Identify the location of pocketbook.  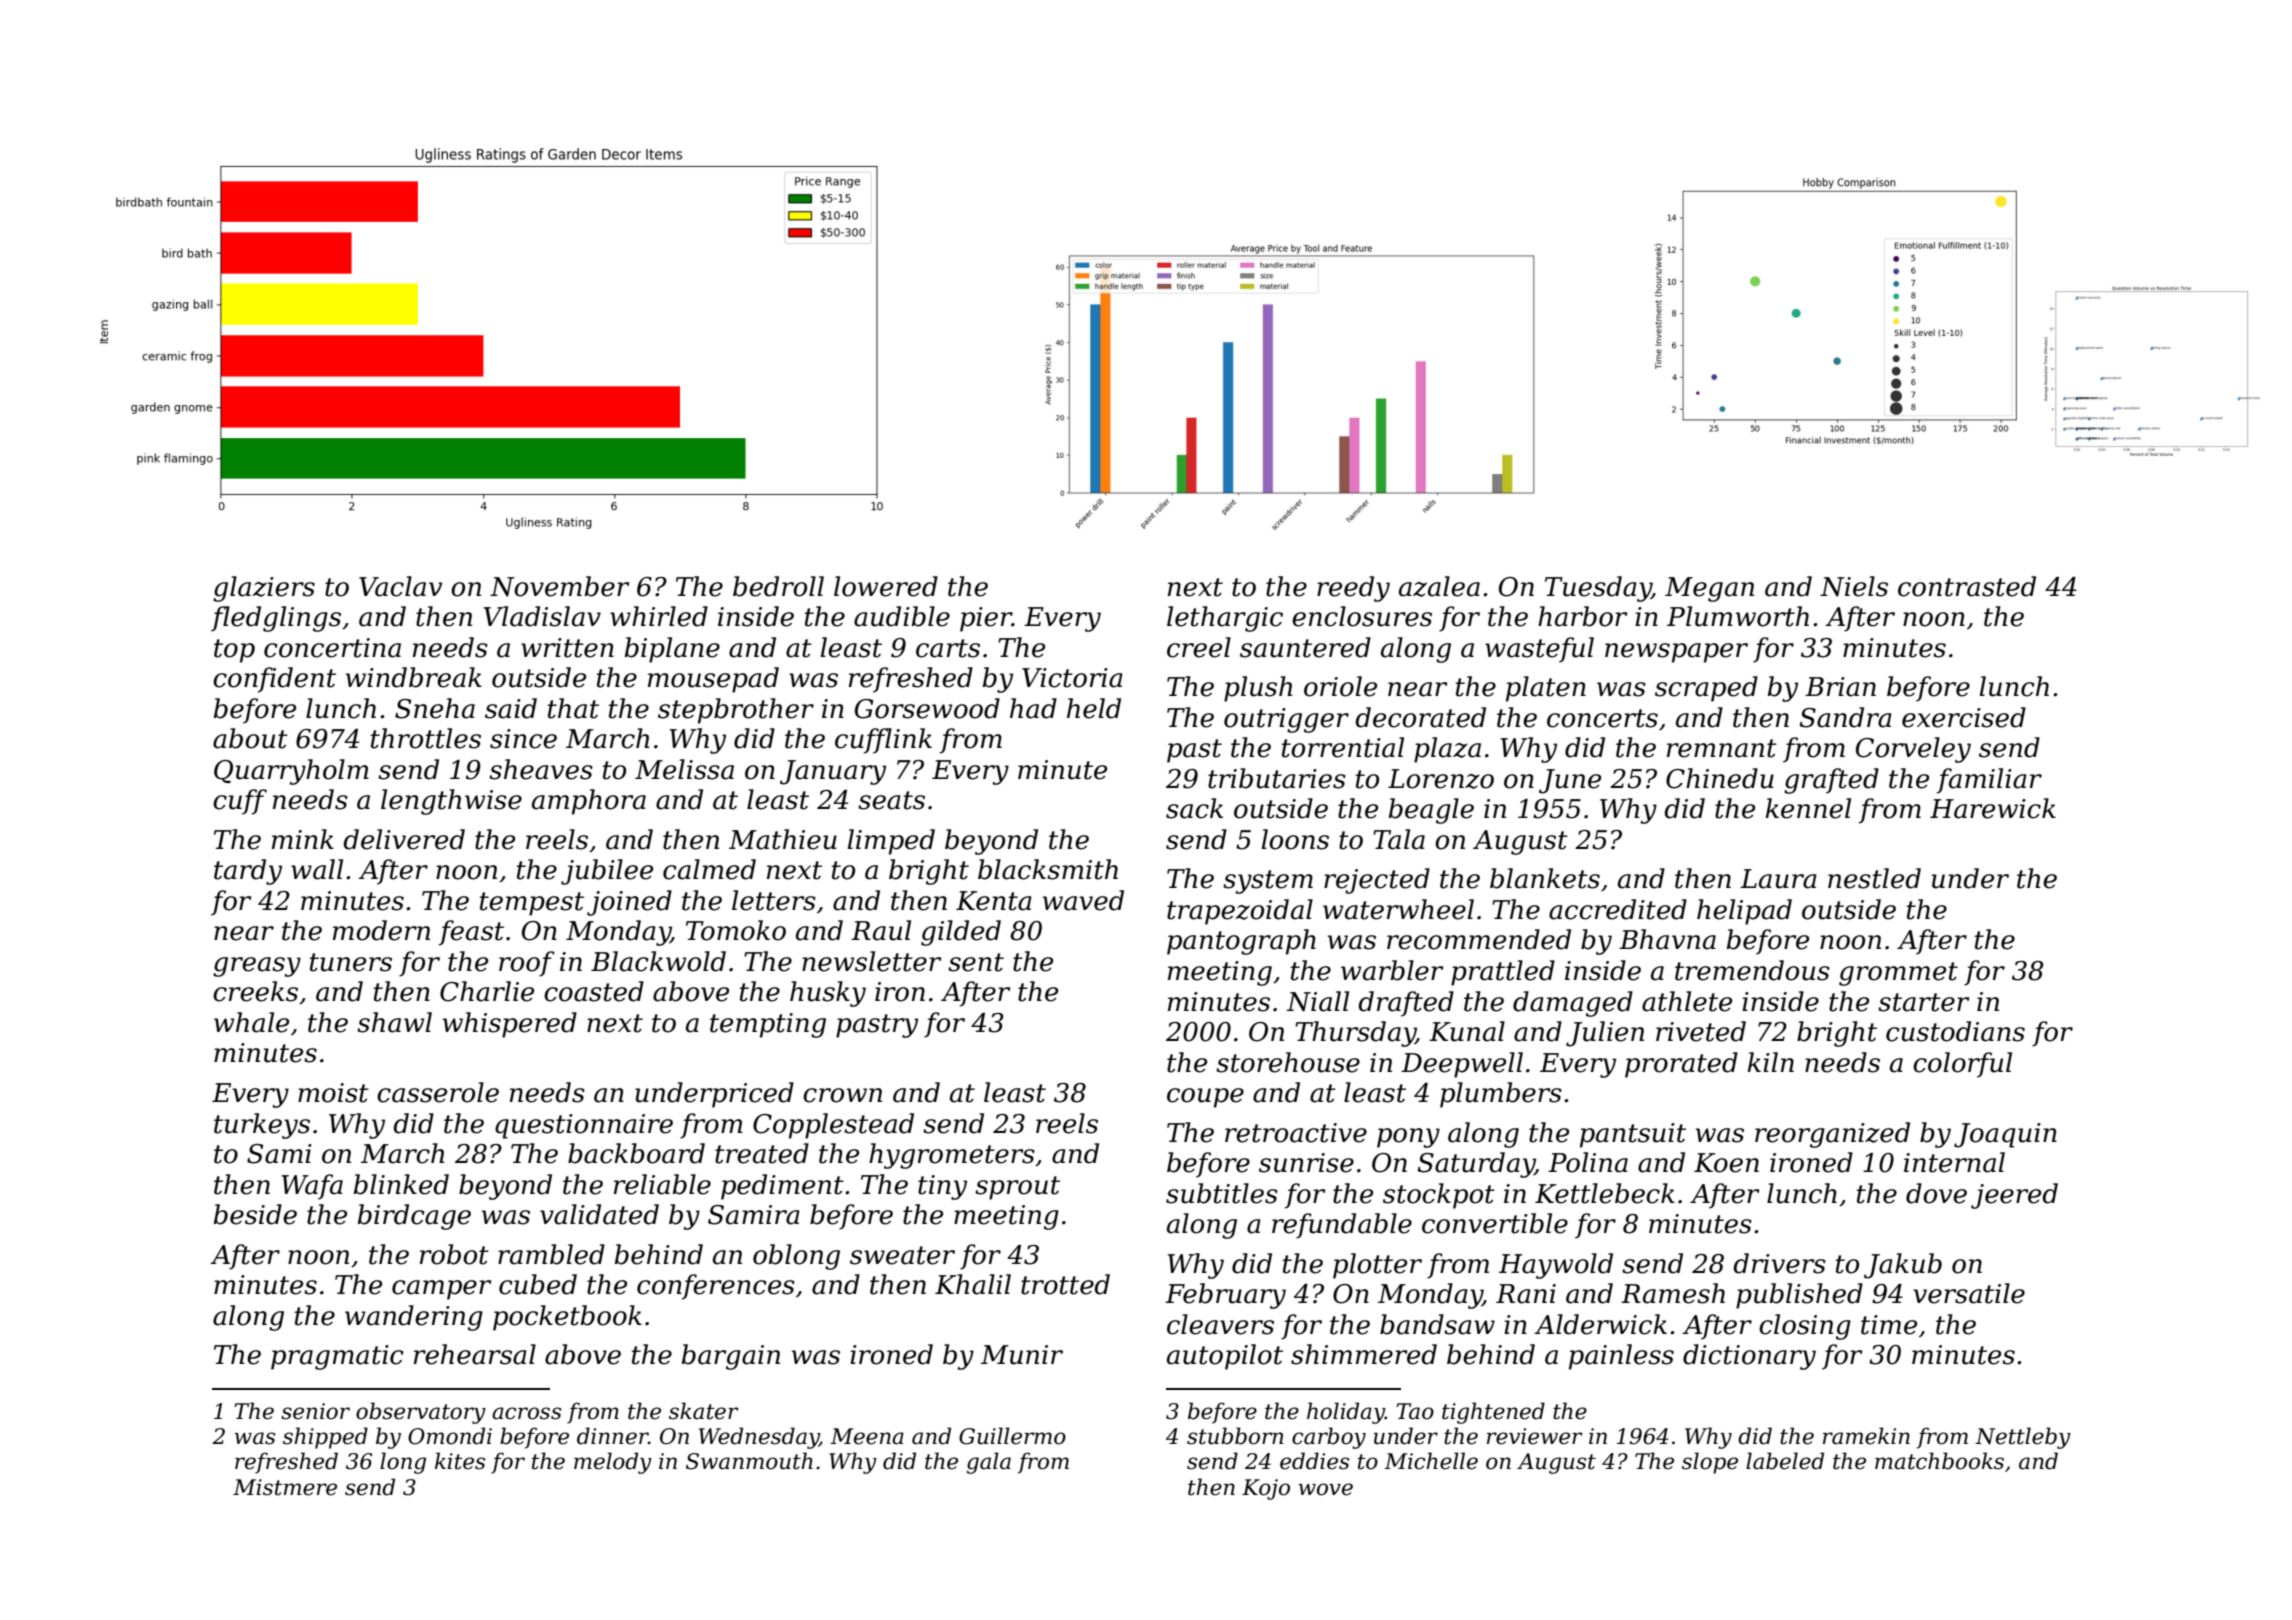
(567, 1318).
